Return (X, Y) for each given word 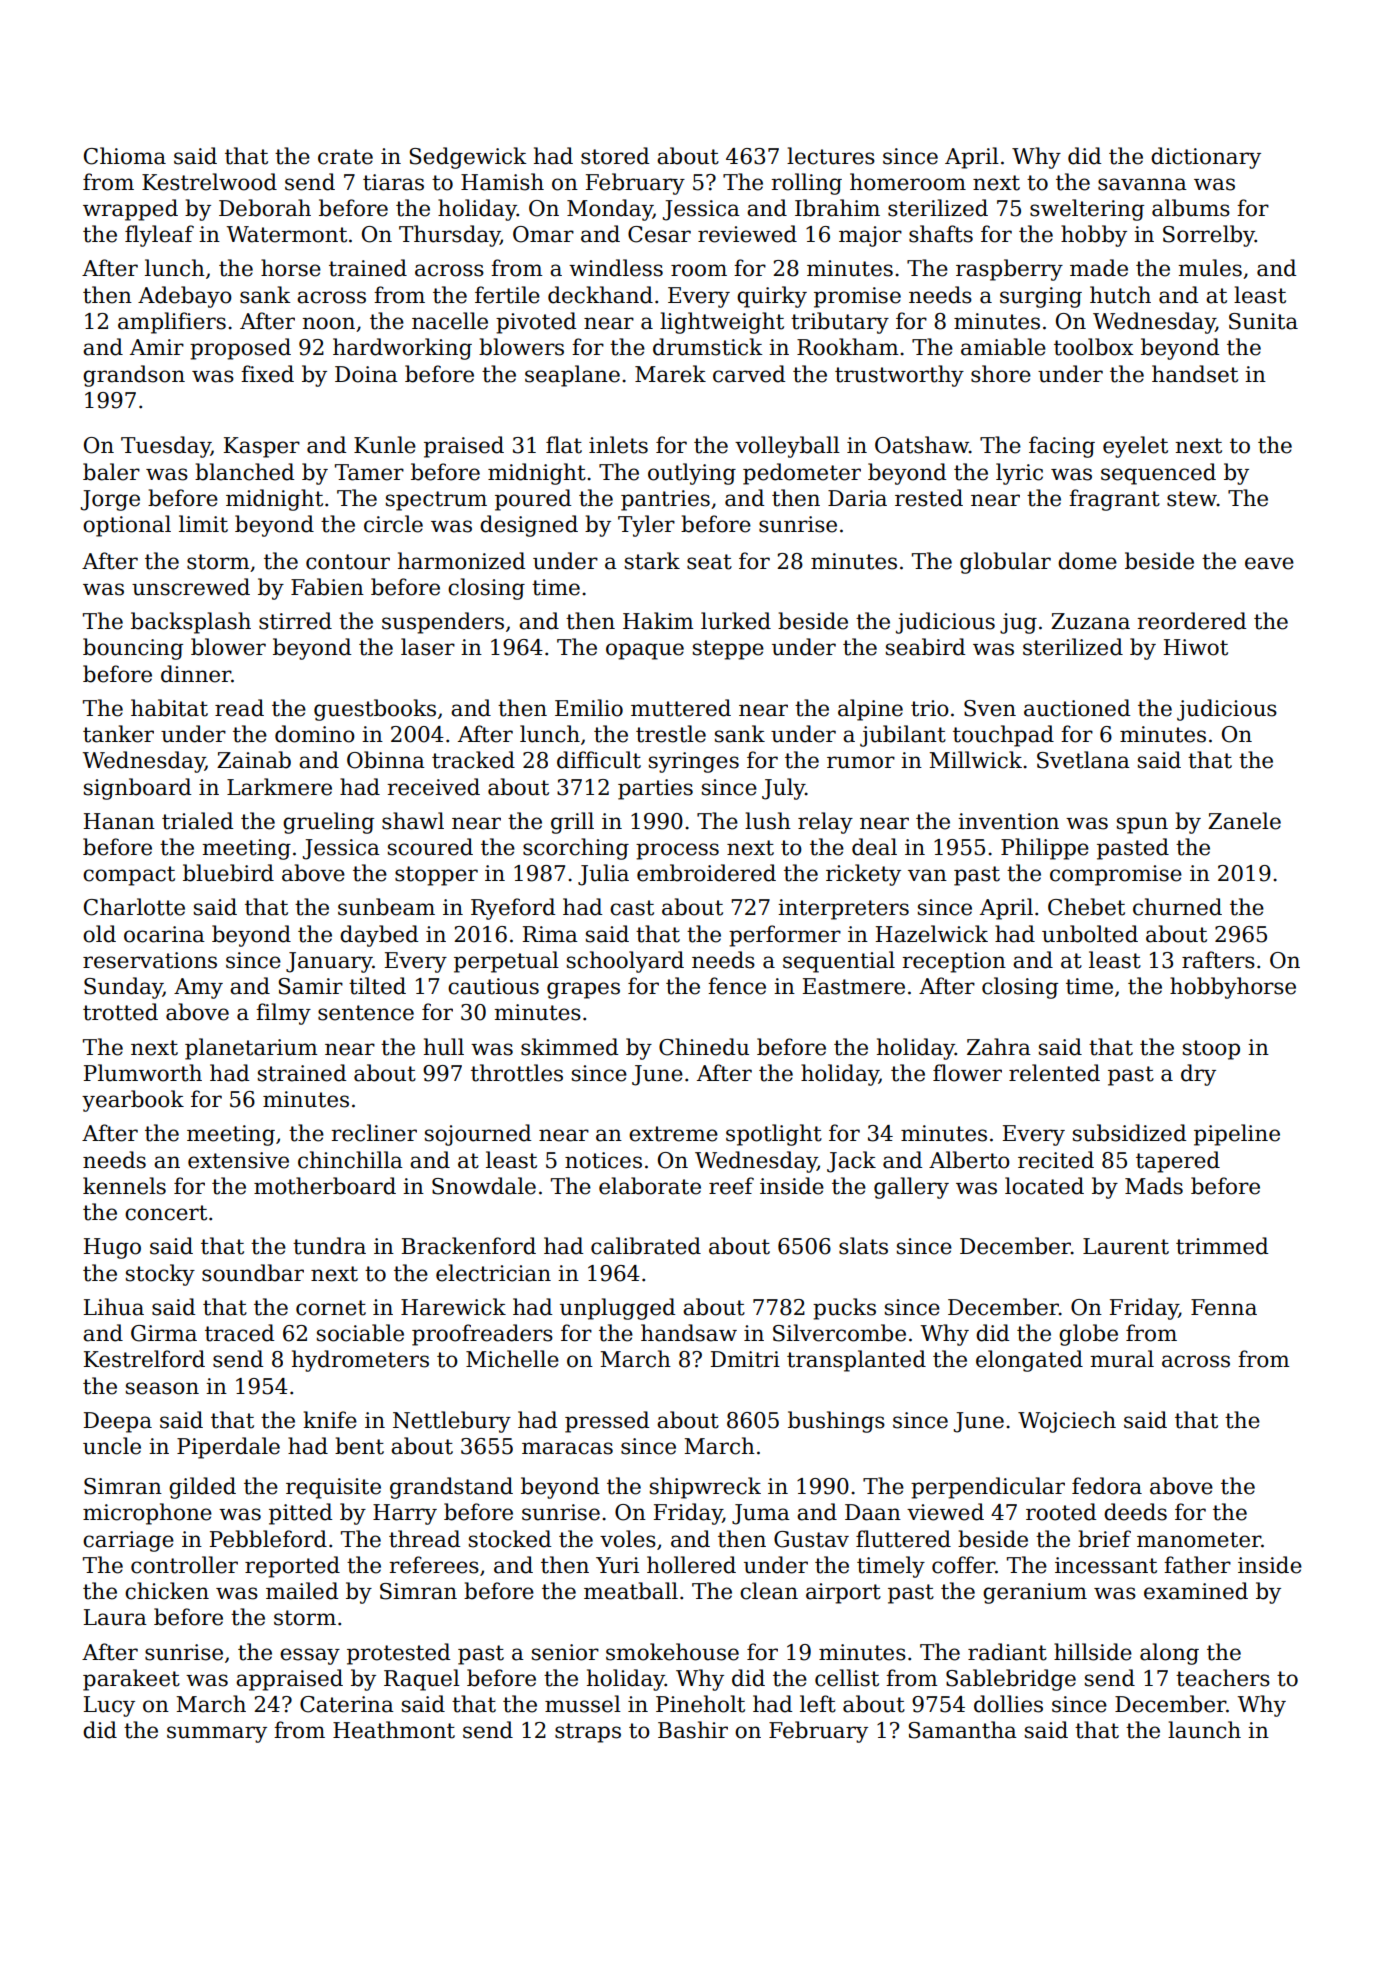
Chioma (125, 156)
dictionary (1206, 158)
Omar (543, 234)
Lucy (109, 1706)
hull (444, 1047)
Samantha (963, 1730)
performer (785, 936)
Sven (990, 708)
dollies (1008, 1704)
